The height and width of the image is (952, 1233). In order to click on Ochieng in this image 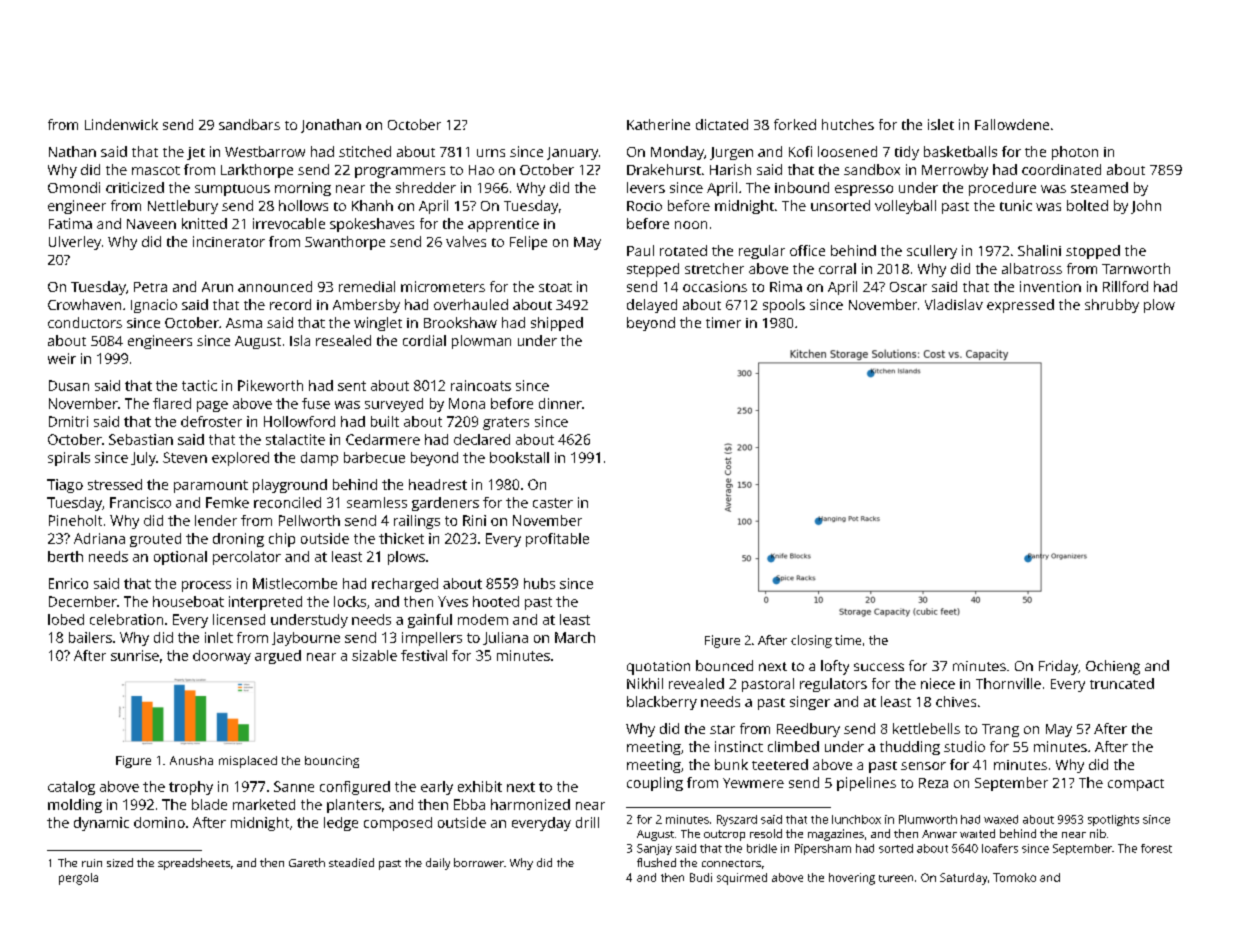, I will do `click(1113, 667)`.
